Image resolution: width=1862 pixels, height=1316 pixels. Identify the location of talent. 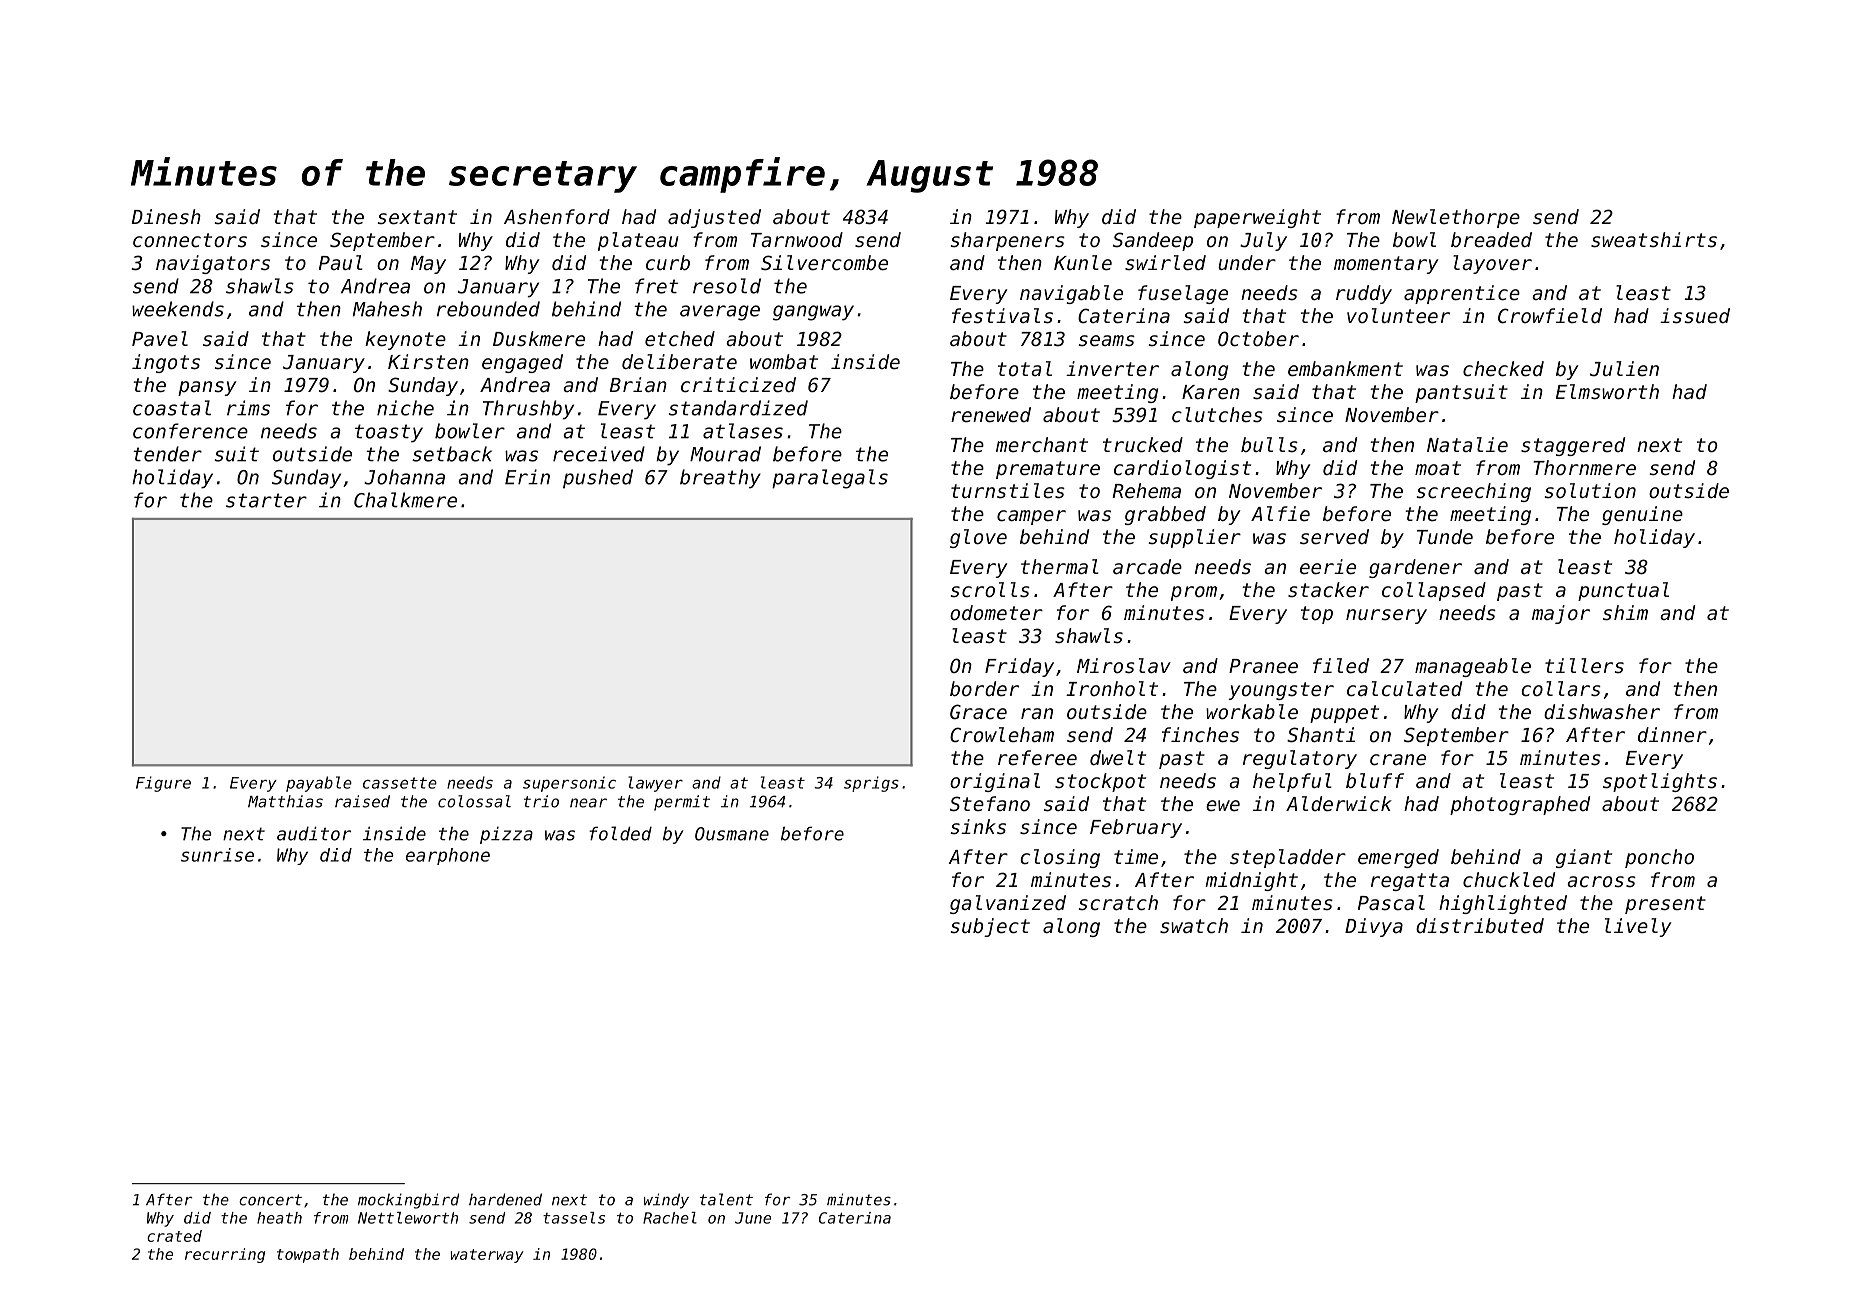
(726, 1199).
